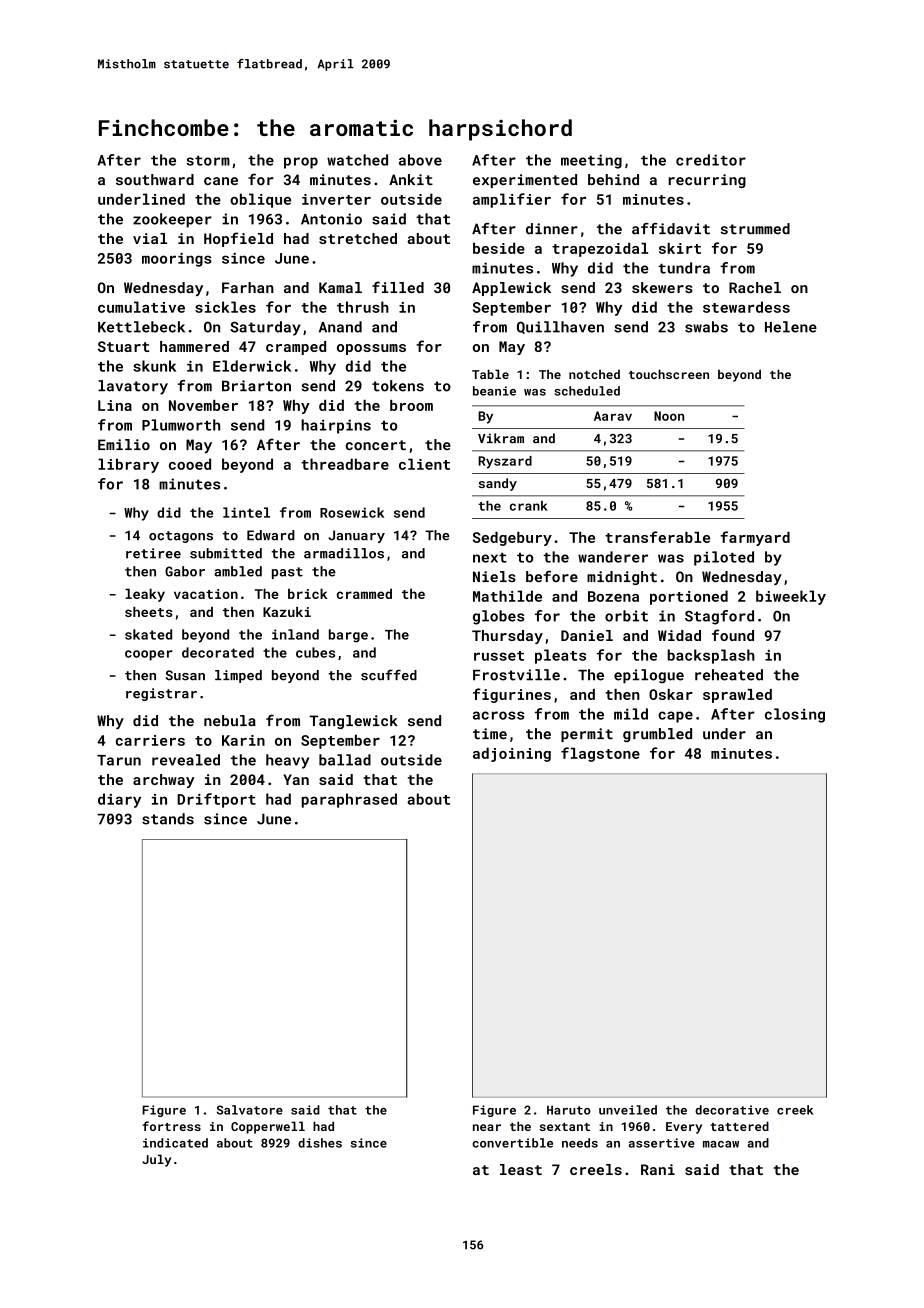  Describe the element at coordinates (711, 160) in the screenshot. I see `creditor` at that location.
